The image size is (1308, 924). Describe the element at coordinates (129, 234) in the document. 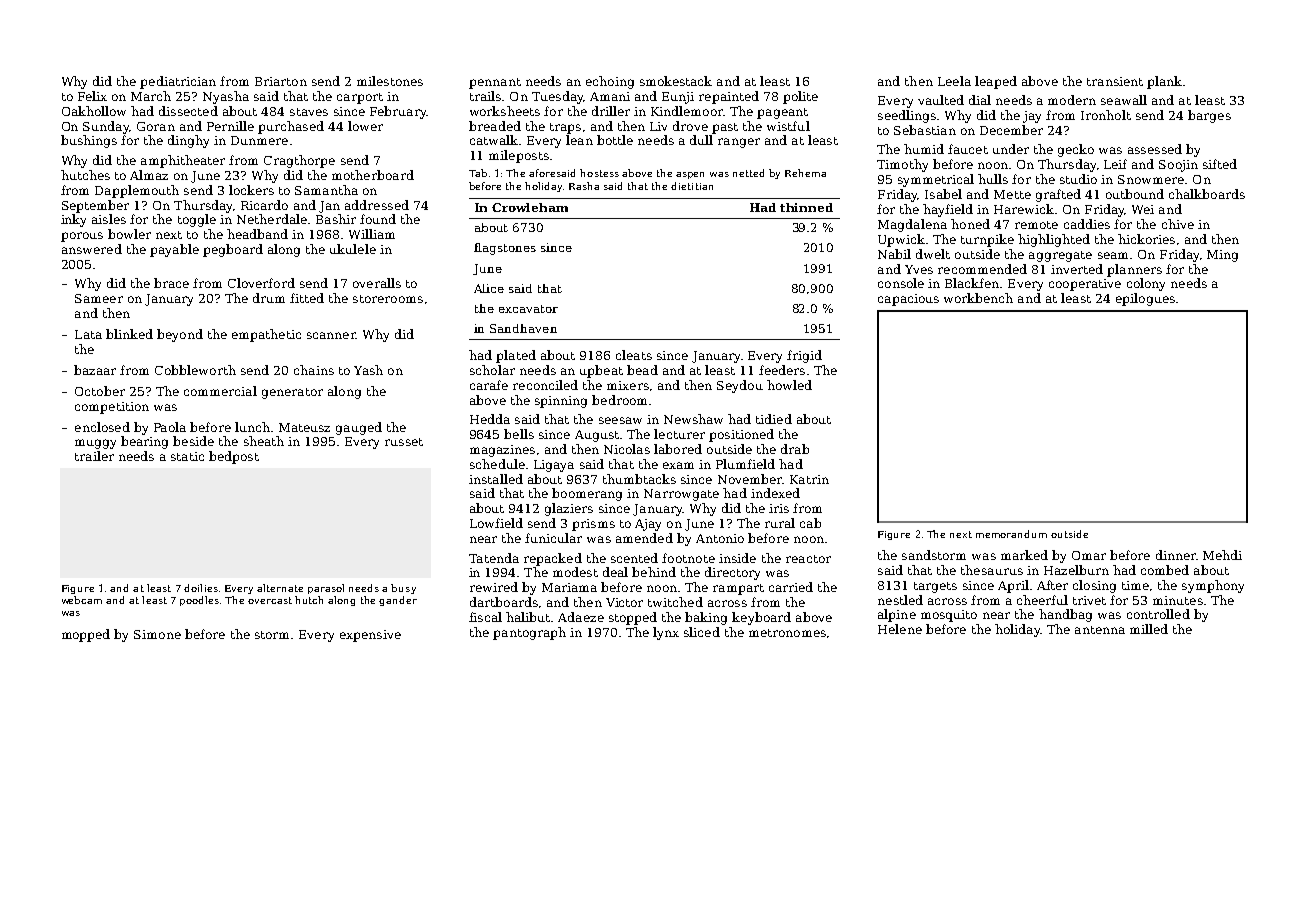

I see `bowler` at that location.
